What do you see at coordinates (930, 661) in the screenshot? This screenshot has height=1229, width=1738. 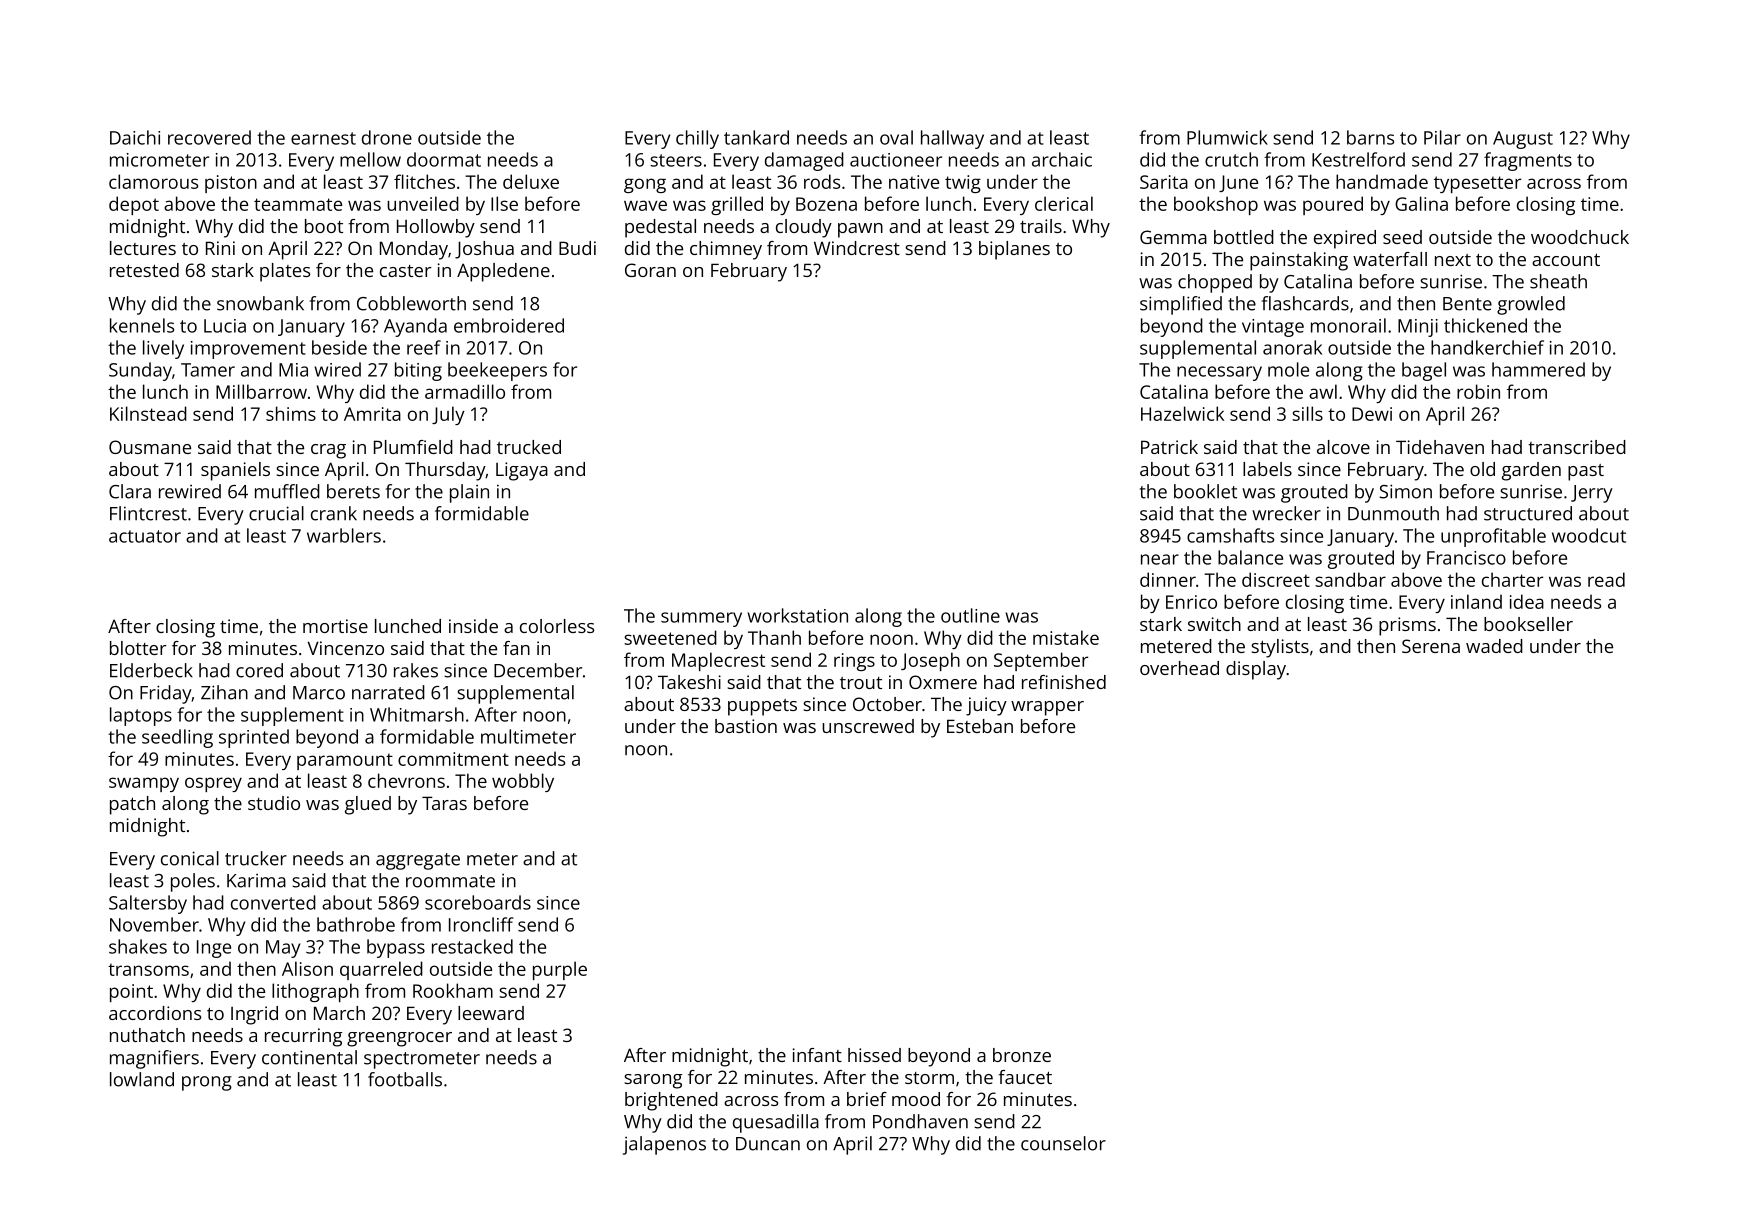 I see `Joseph` at bounding box center [930, 661].
